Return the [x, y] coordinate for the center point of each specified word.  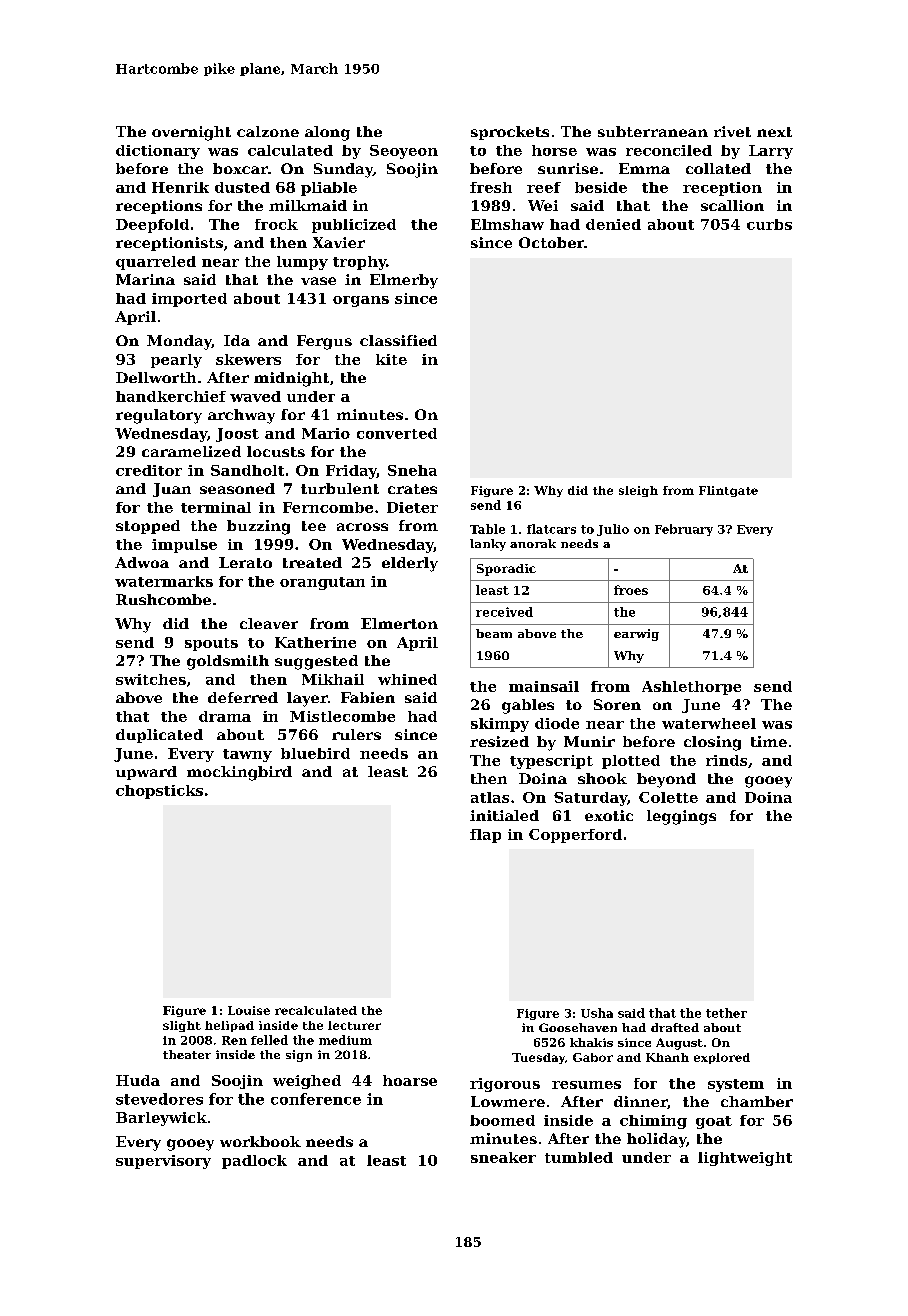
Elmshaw [507, 224]
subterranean [653, 131]
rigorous [505, 1085]
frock [276, 224]
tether [726, 1013]
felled [269, 1040]
